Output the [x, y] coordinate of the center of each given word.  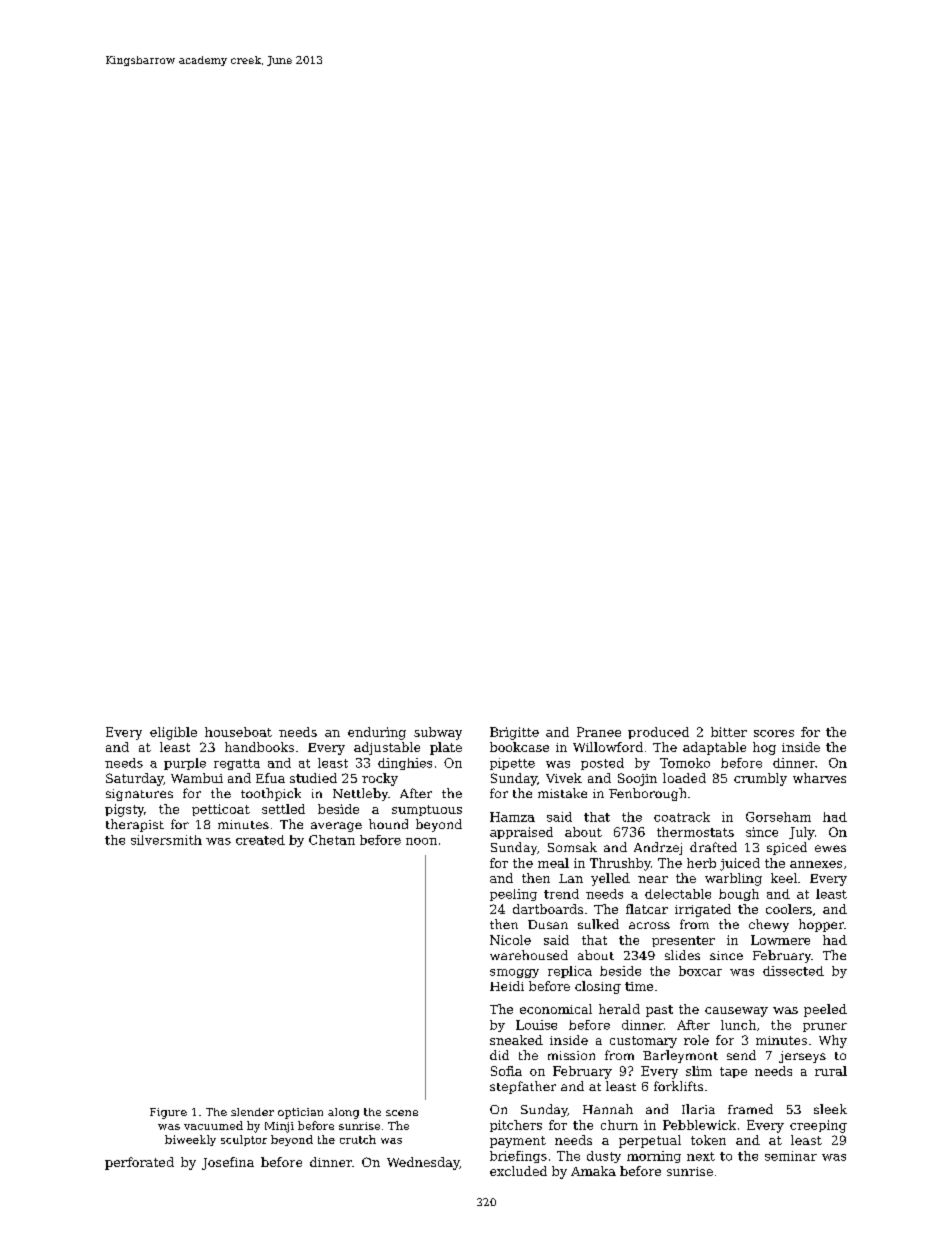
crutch [358, 1139]
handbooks [259, 747]
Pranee [599, 732]
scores [774, 733]
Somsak [572, 847]
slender [252, 1112]
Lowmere [780, 940]
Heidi [507, 986]
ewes [830, 848]
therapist [135, 825]
